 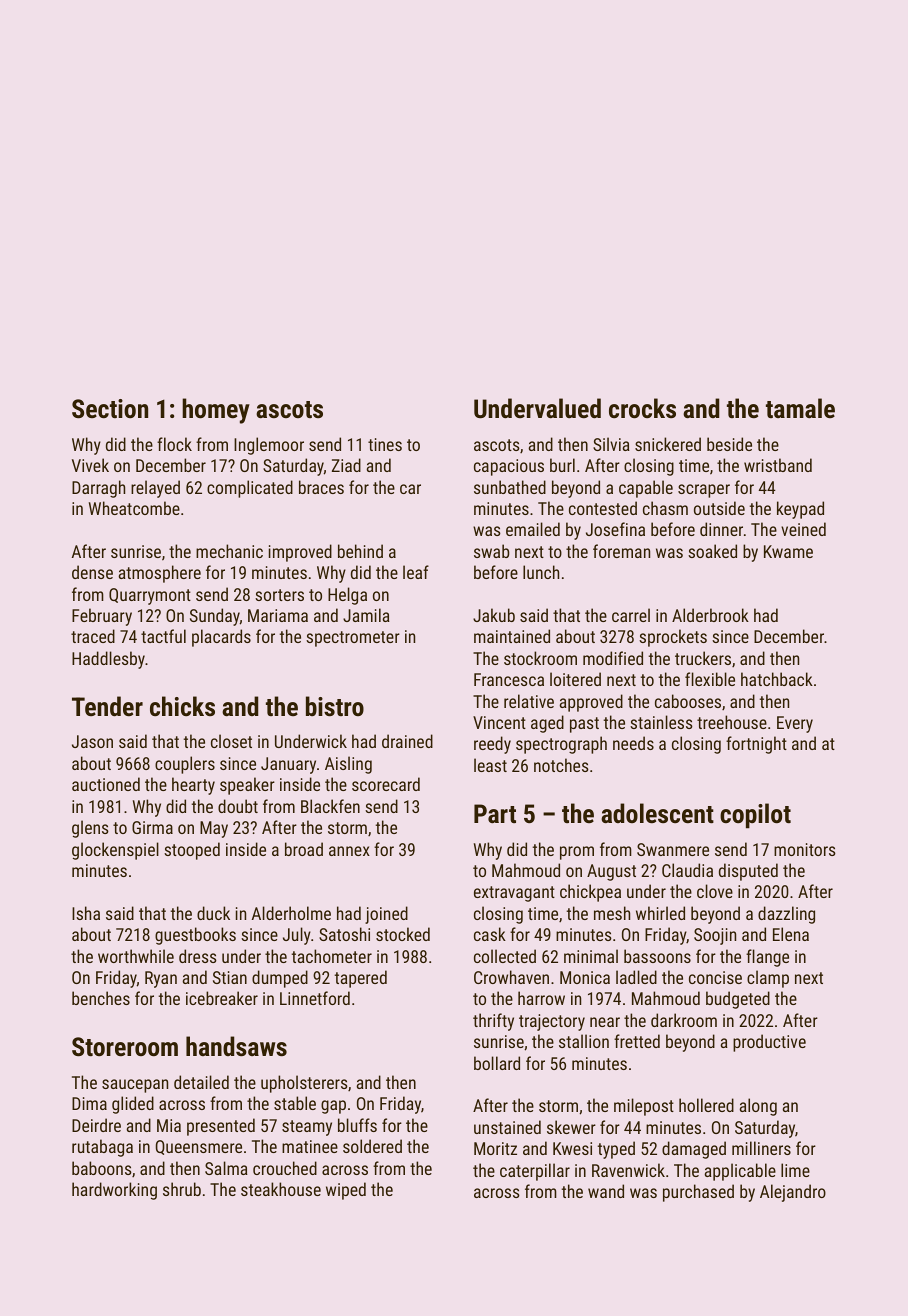 I want to click on shrub, so click(x=182, y=1189).
